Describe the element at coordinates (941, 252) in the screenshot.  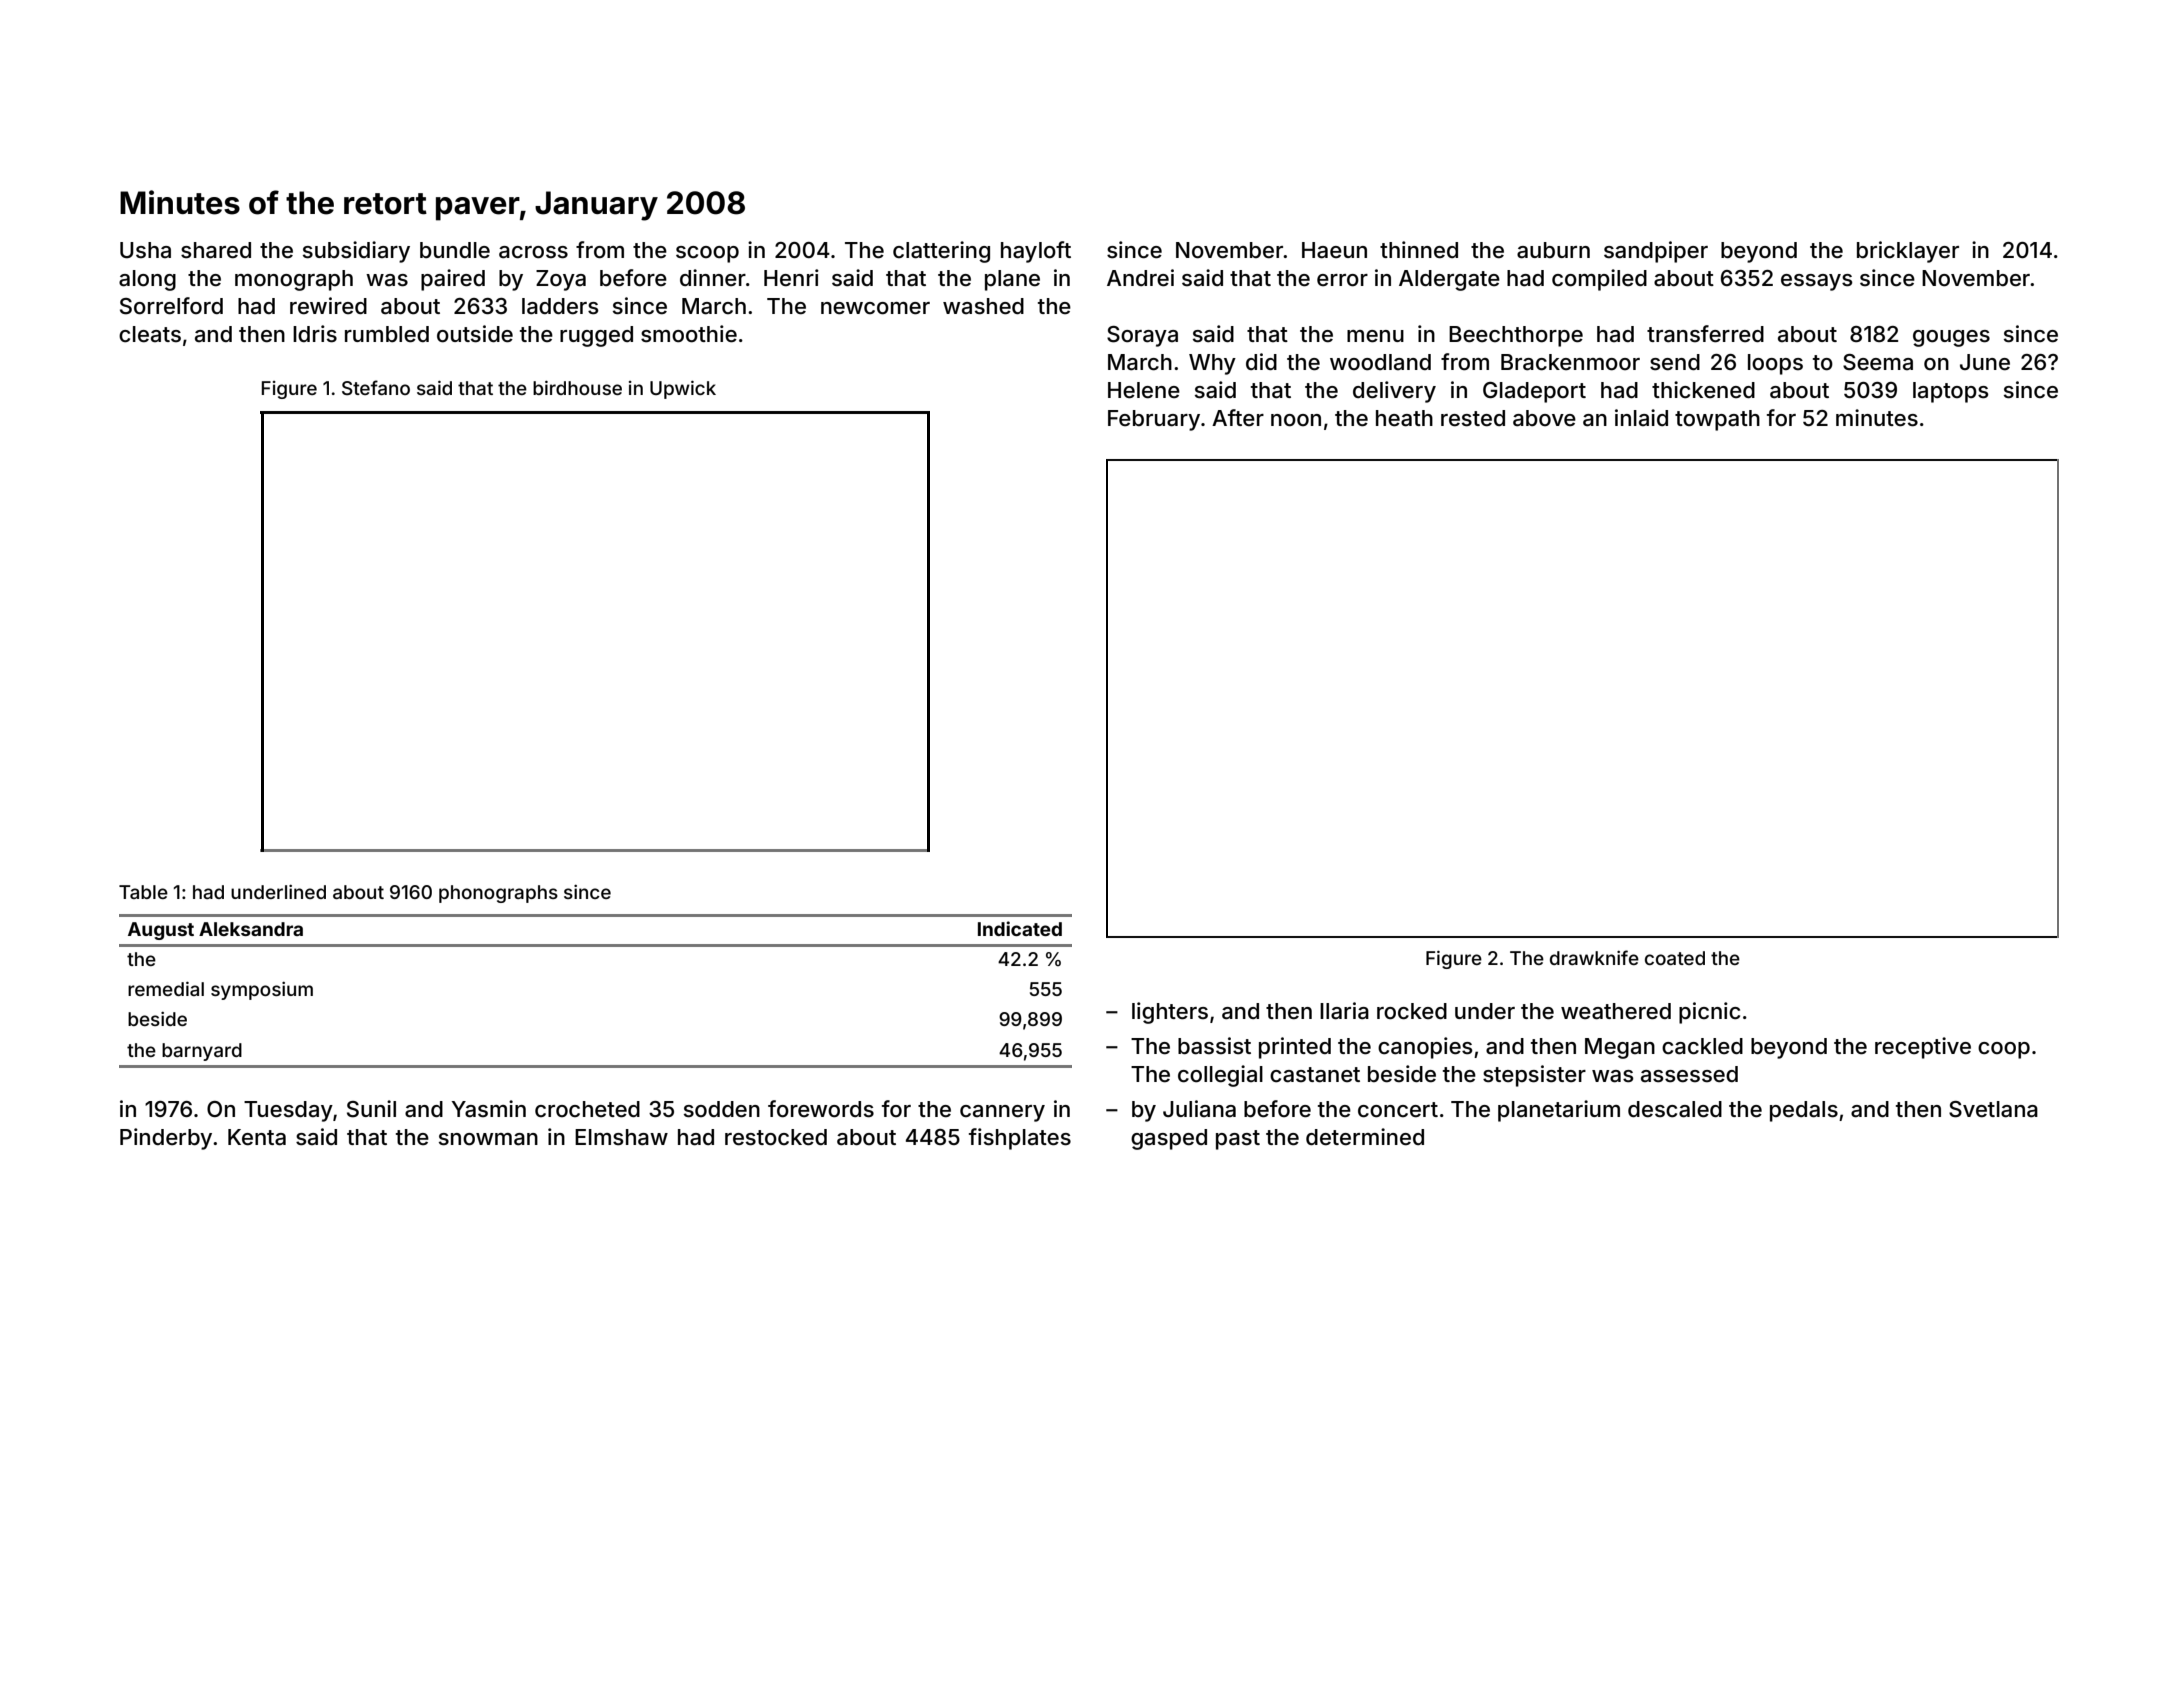
I see `clattering` at that location.
